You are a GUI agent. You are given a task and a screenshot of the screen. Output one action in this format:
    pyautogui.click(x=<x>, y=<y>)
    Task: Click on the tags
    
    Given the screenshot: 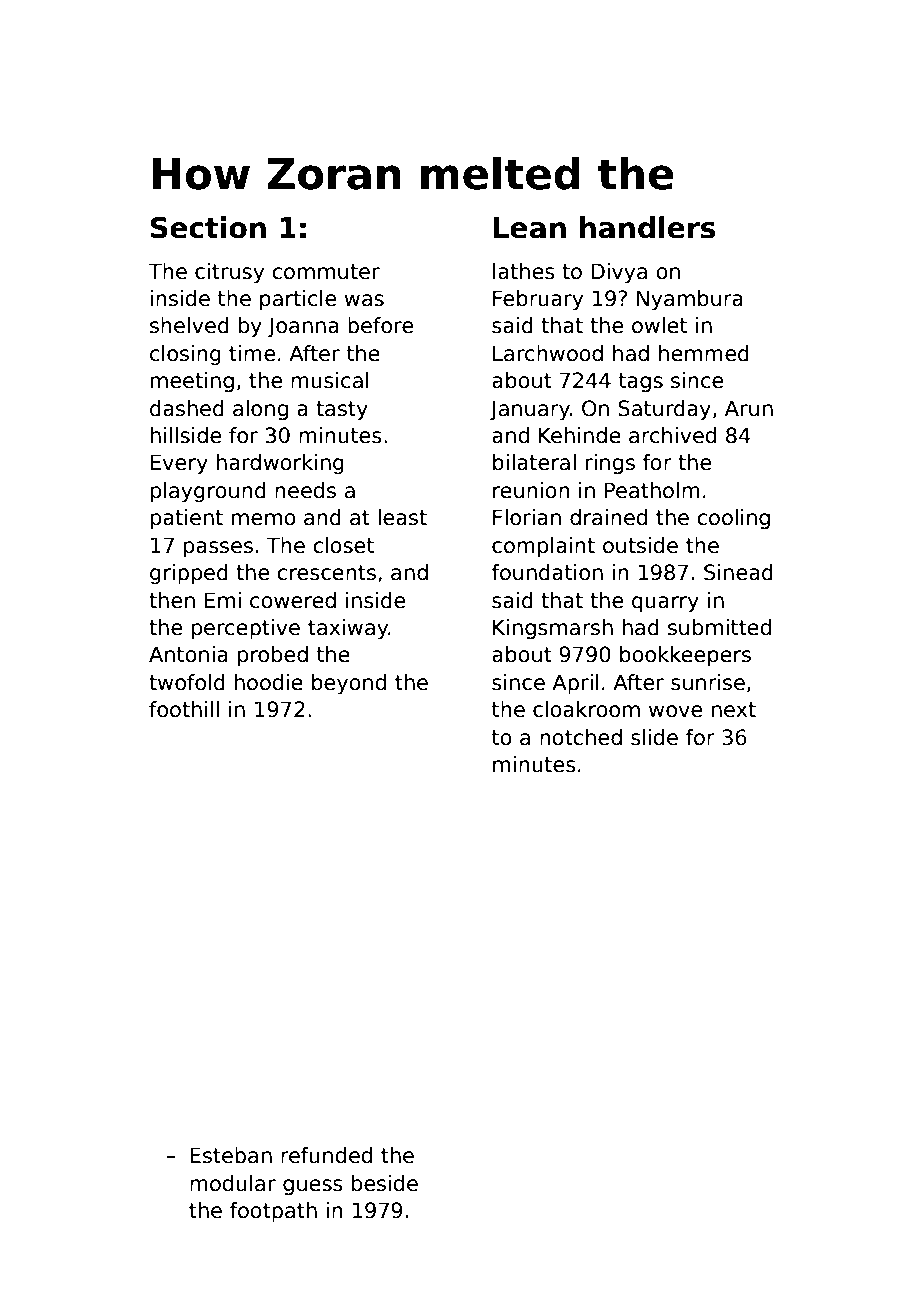 What is the action you would take?
    pyautogui.click(x=641, y=383)
